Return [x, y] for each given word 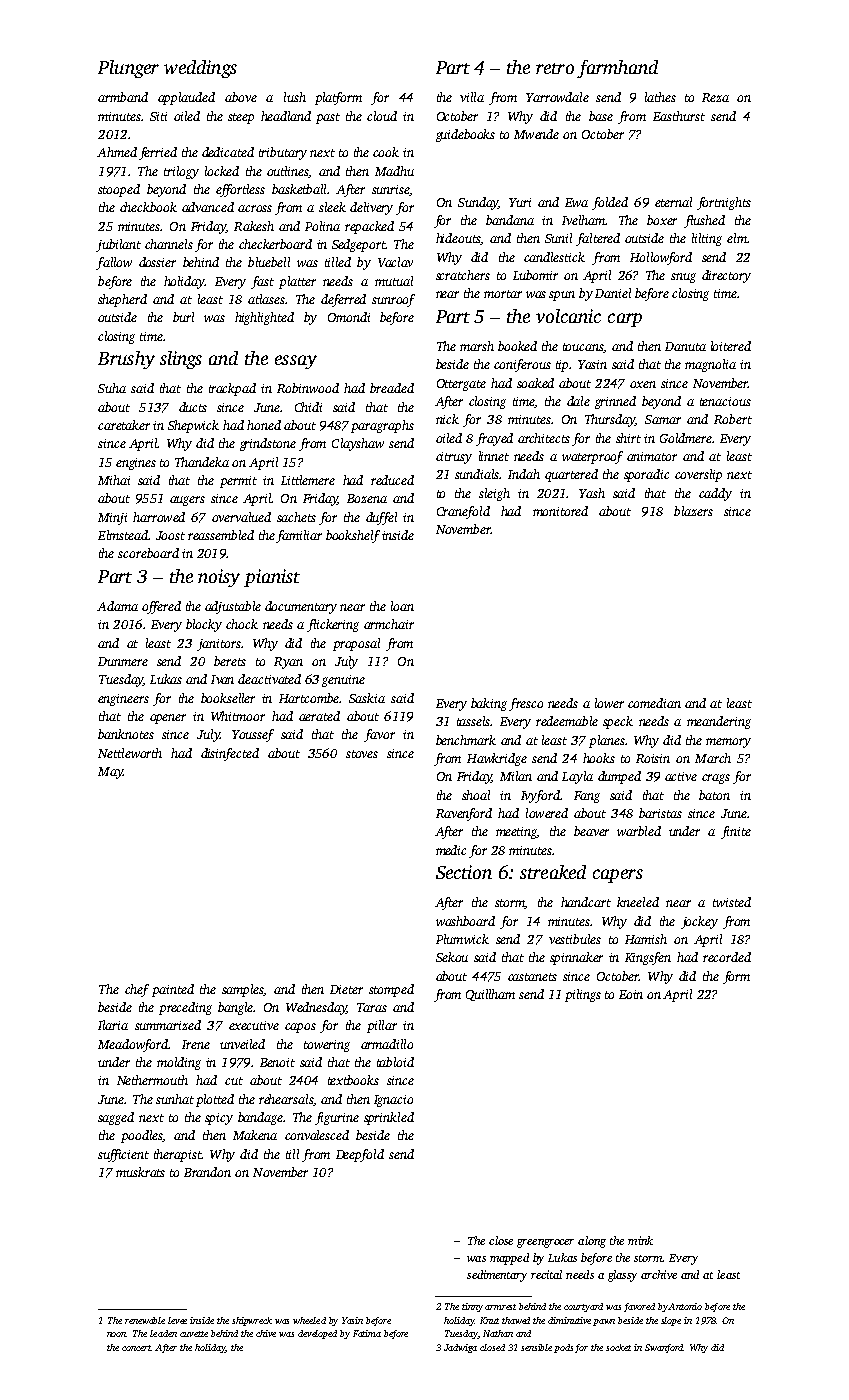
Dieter [346, 989]
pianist [272, 578]
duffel [381, 518]
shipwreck [252, 1321]
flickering [333, 625]
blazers [693, 511]
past [328, 118]
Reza [715, 97]
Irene [196, 1044]
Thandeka [202, 462]
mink [640, 1240]
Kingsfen [648, 958]
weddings [200, 69]
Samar [663, 419]
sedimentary [497, 1276]
